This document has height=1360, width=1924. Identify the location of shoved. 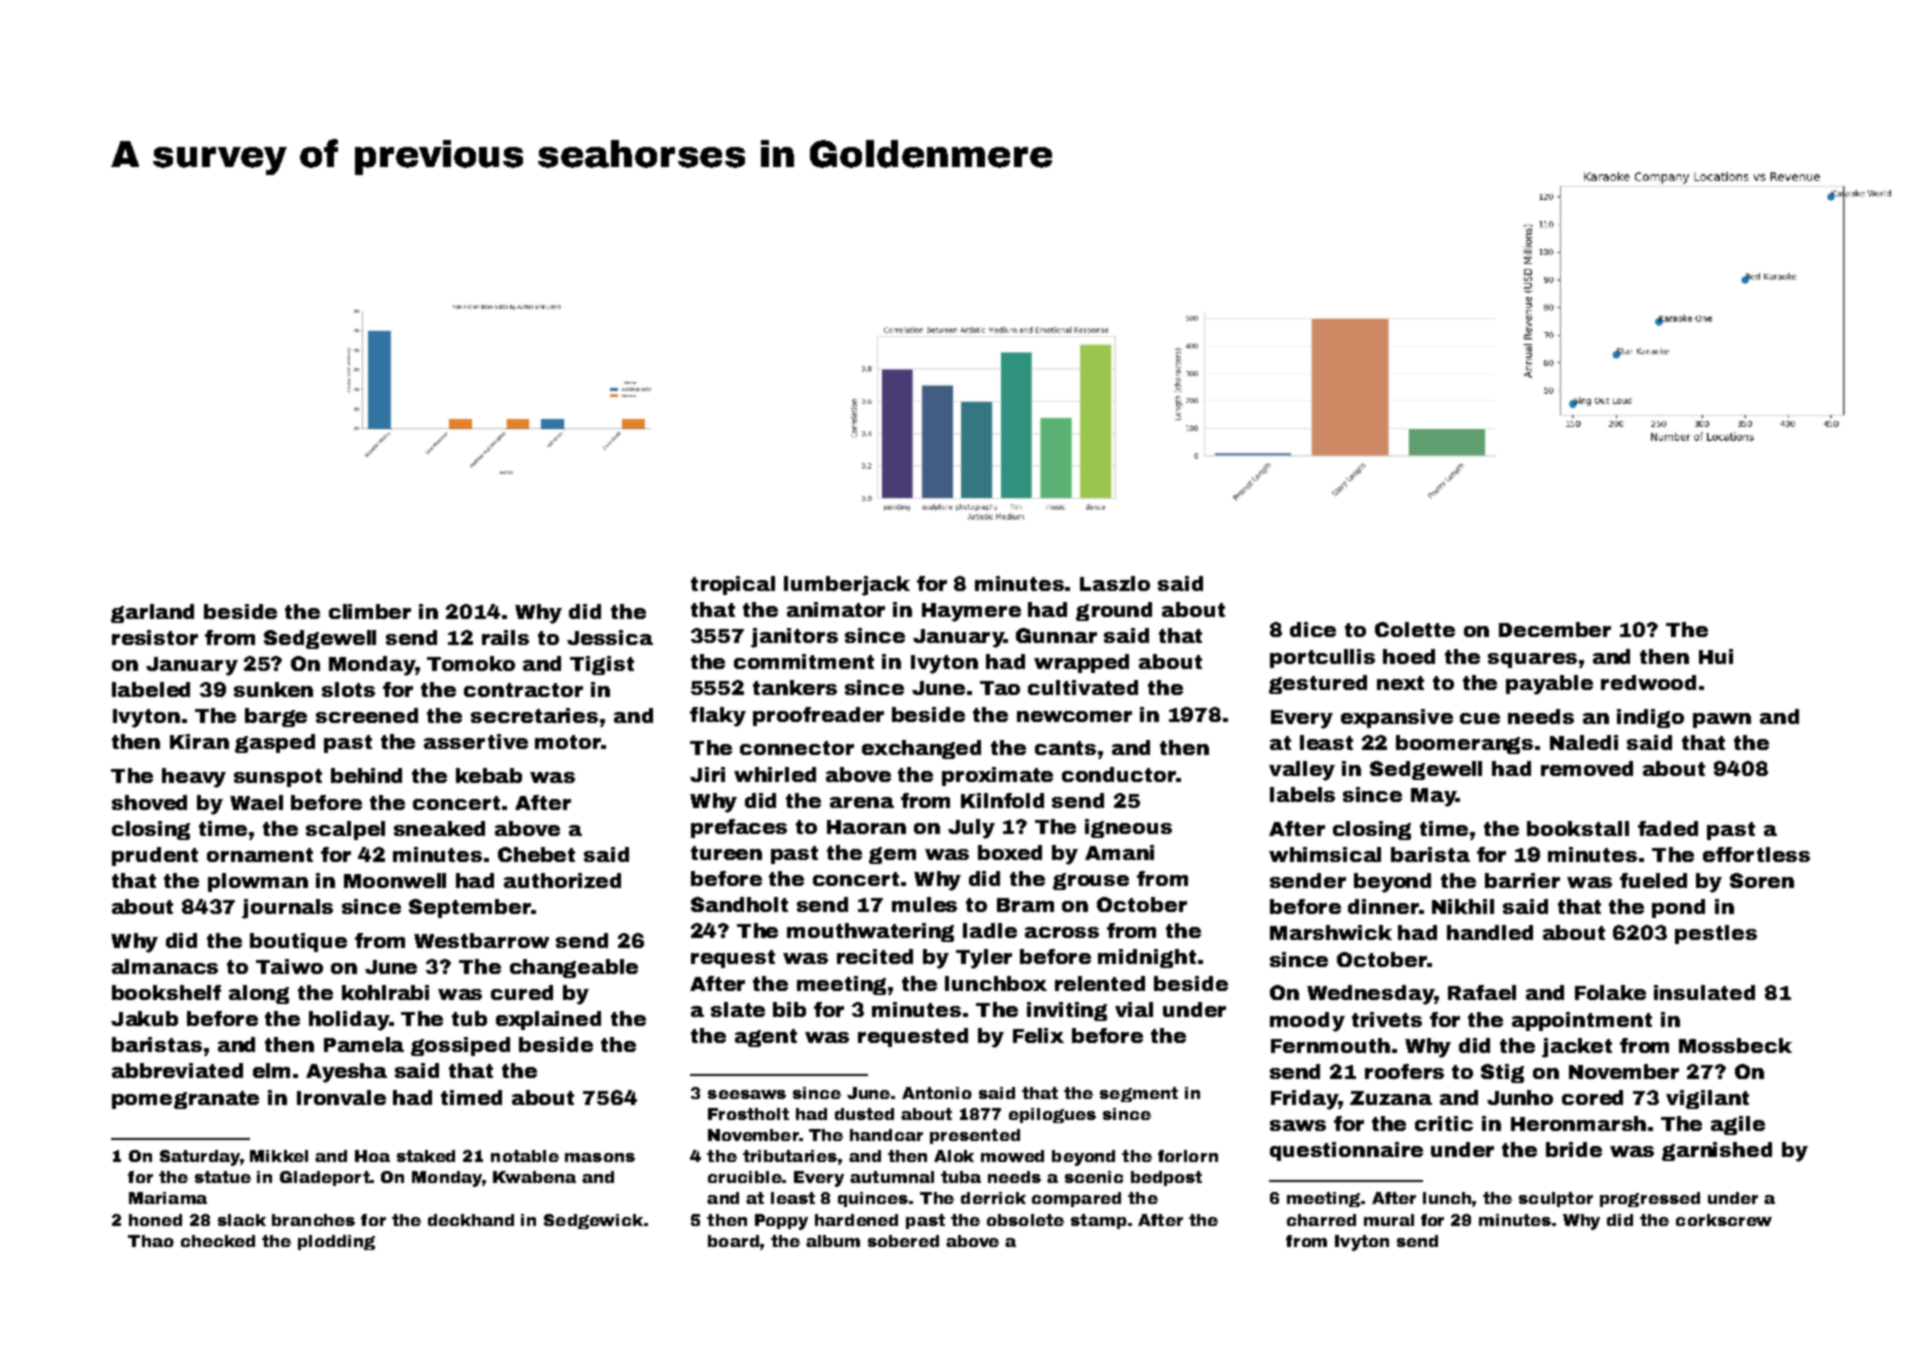
(149, 802).
